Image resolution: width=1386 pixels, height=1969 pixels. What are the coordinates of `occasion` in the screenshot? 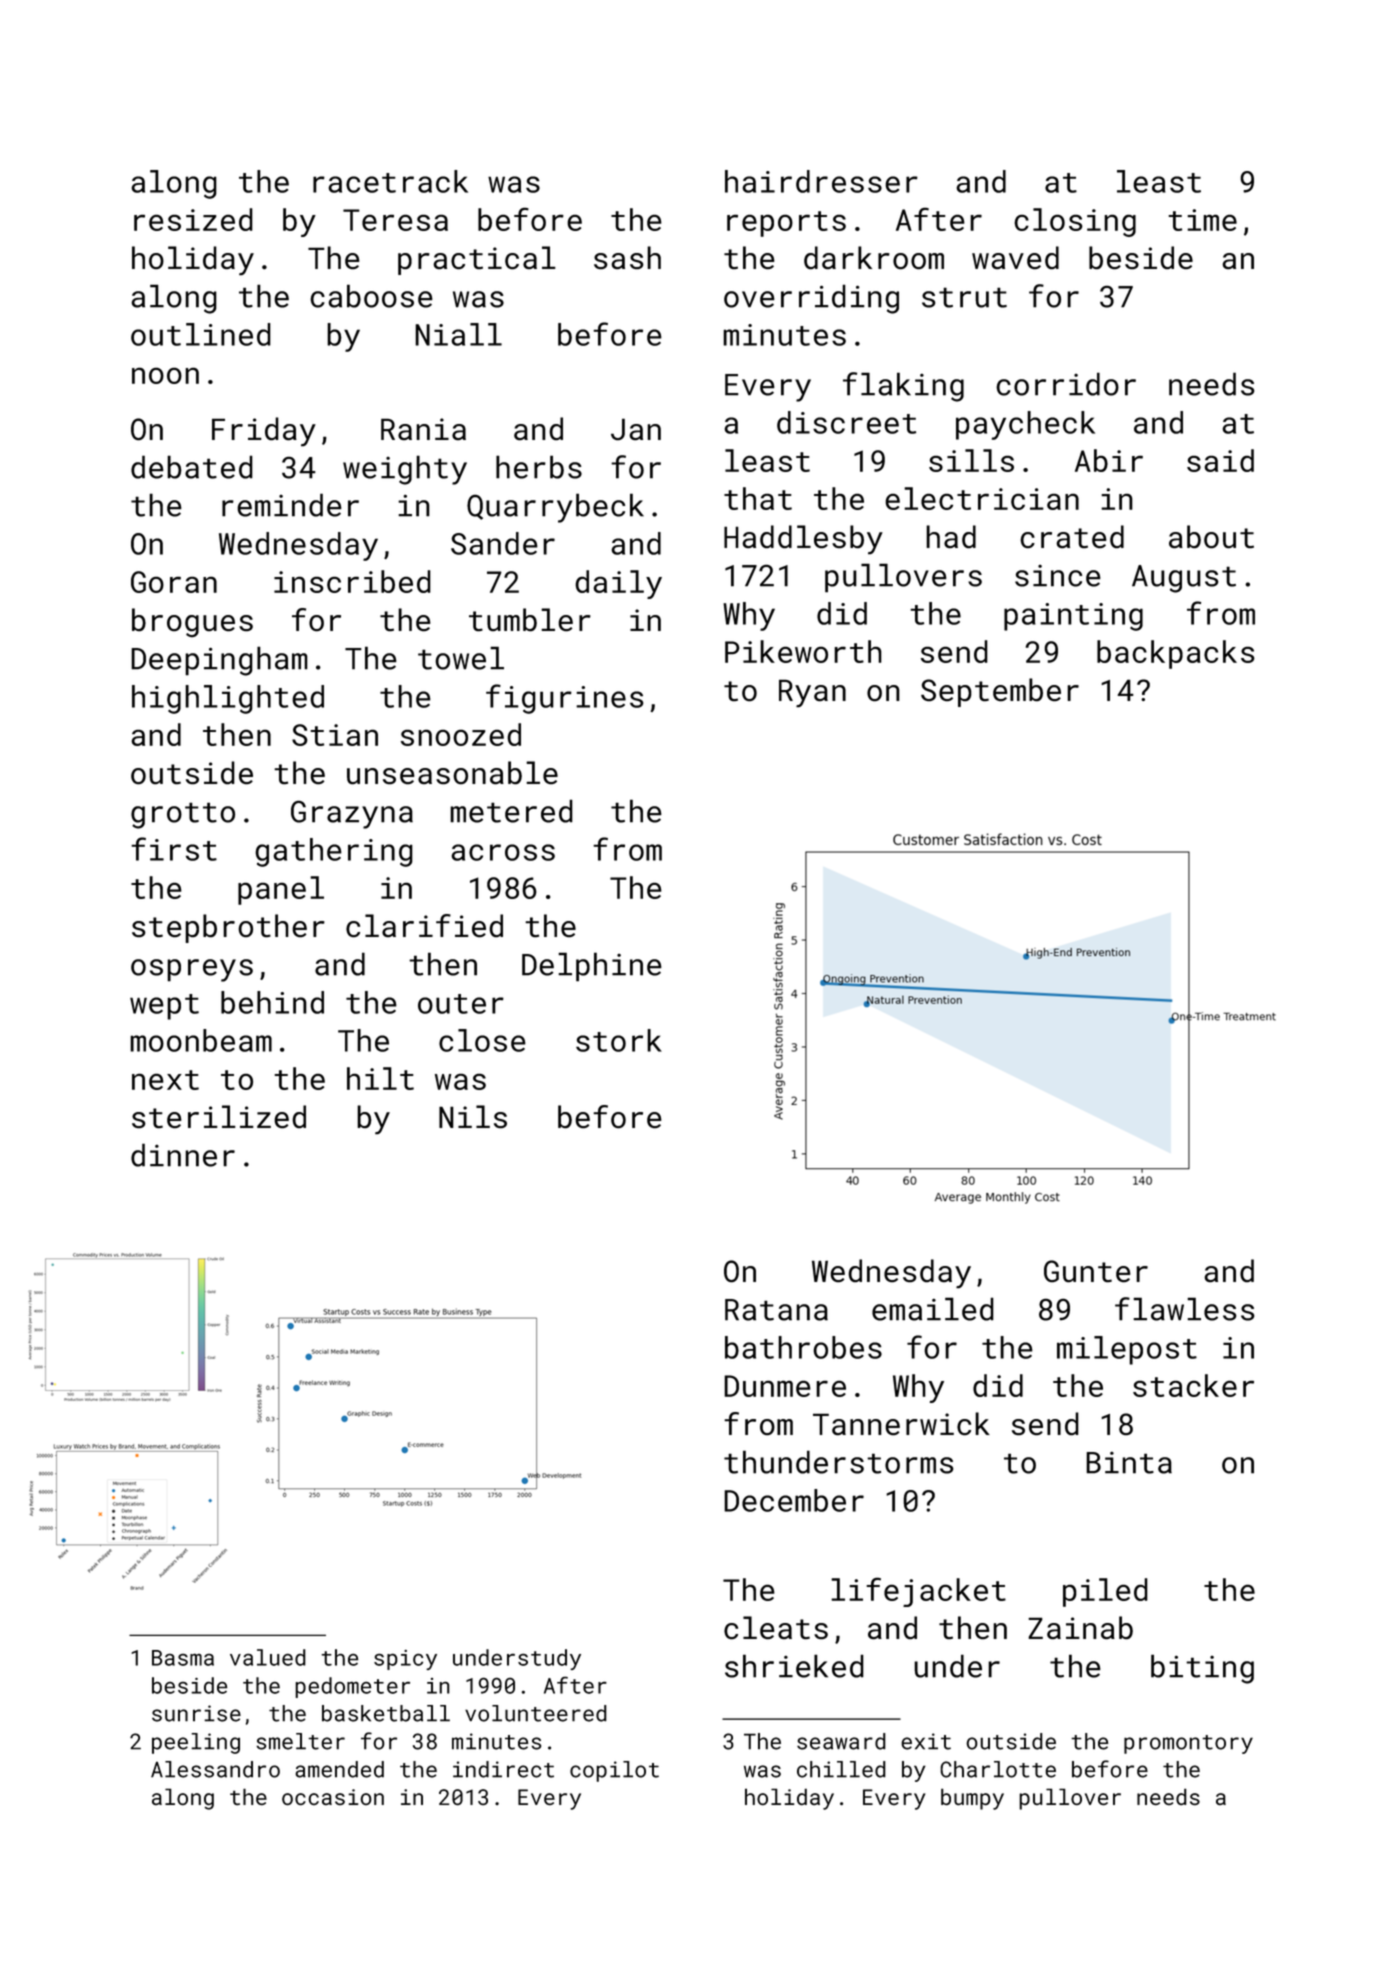 It's located at (333, 1797).
